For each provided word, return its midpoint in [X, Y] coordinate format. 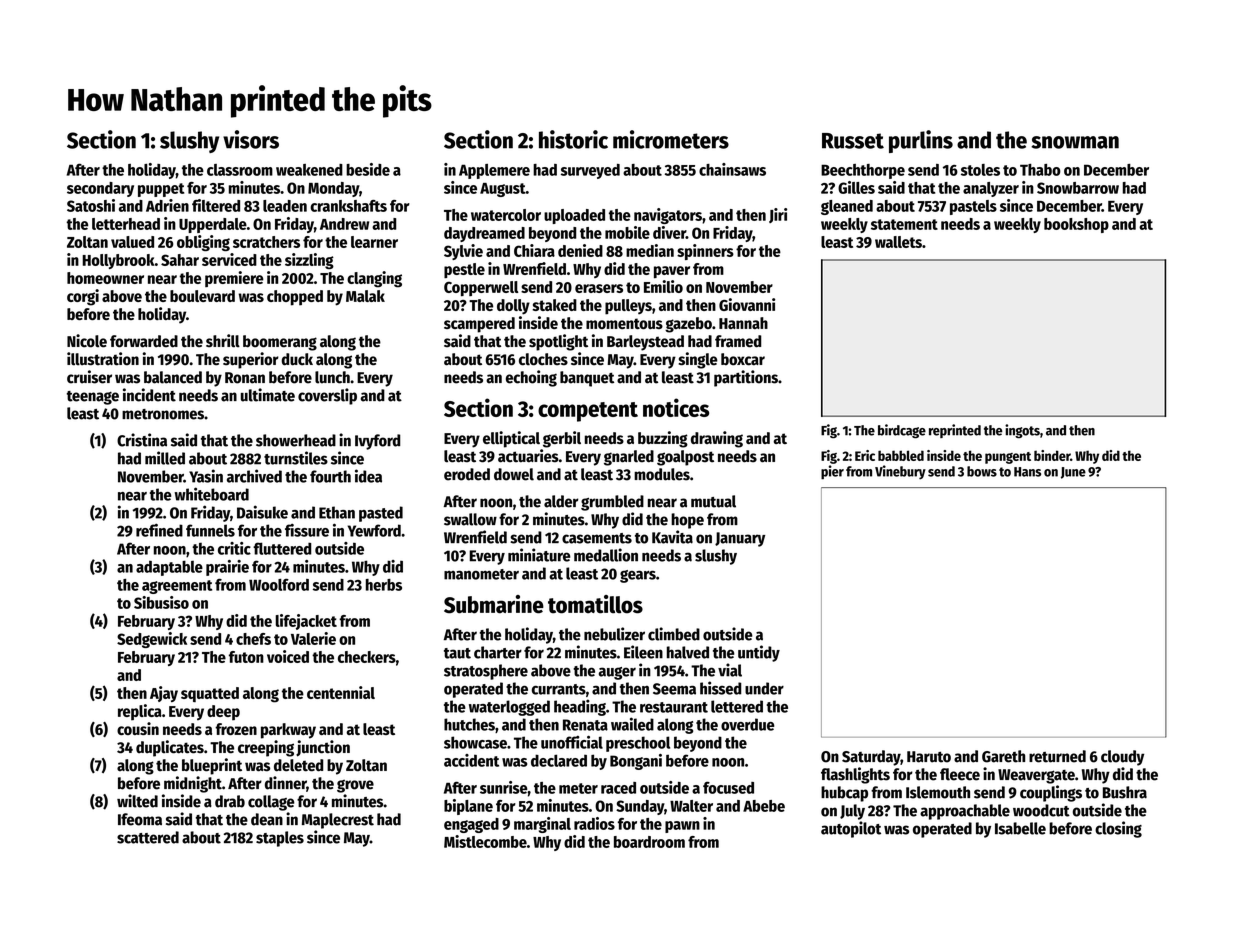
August [503, 190]
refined [159, 530]
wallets [898, 242]
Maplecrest [338, 821]
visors [251, 139]
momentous [624, 323]
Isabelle [1020, 828]
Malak [365, 296]
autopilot [851, 829]
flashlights [855, 775]
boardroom [649, 842]
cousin [138, 728]
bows [982, 471]
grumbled [612, 503]
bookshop [1076, 225]
